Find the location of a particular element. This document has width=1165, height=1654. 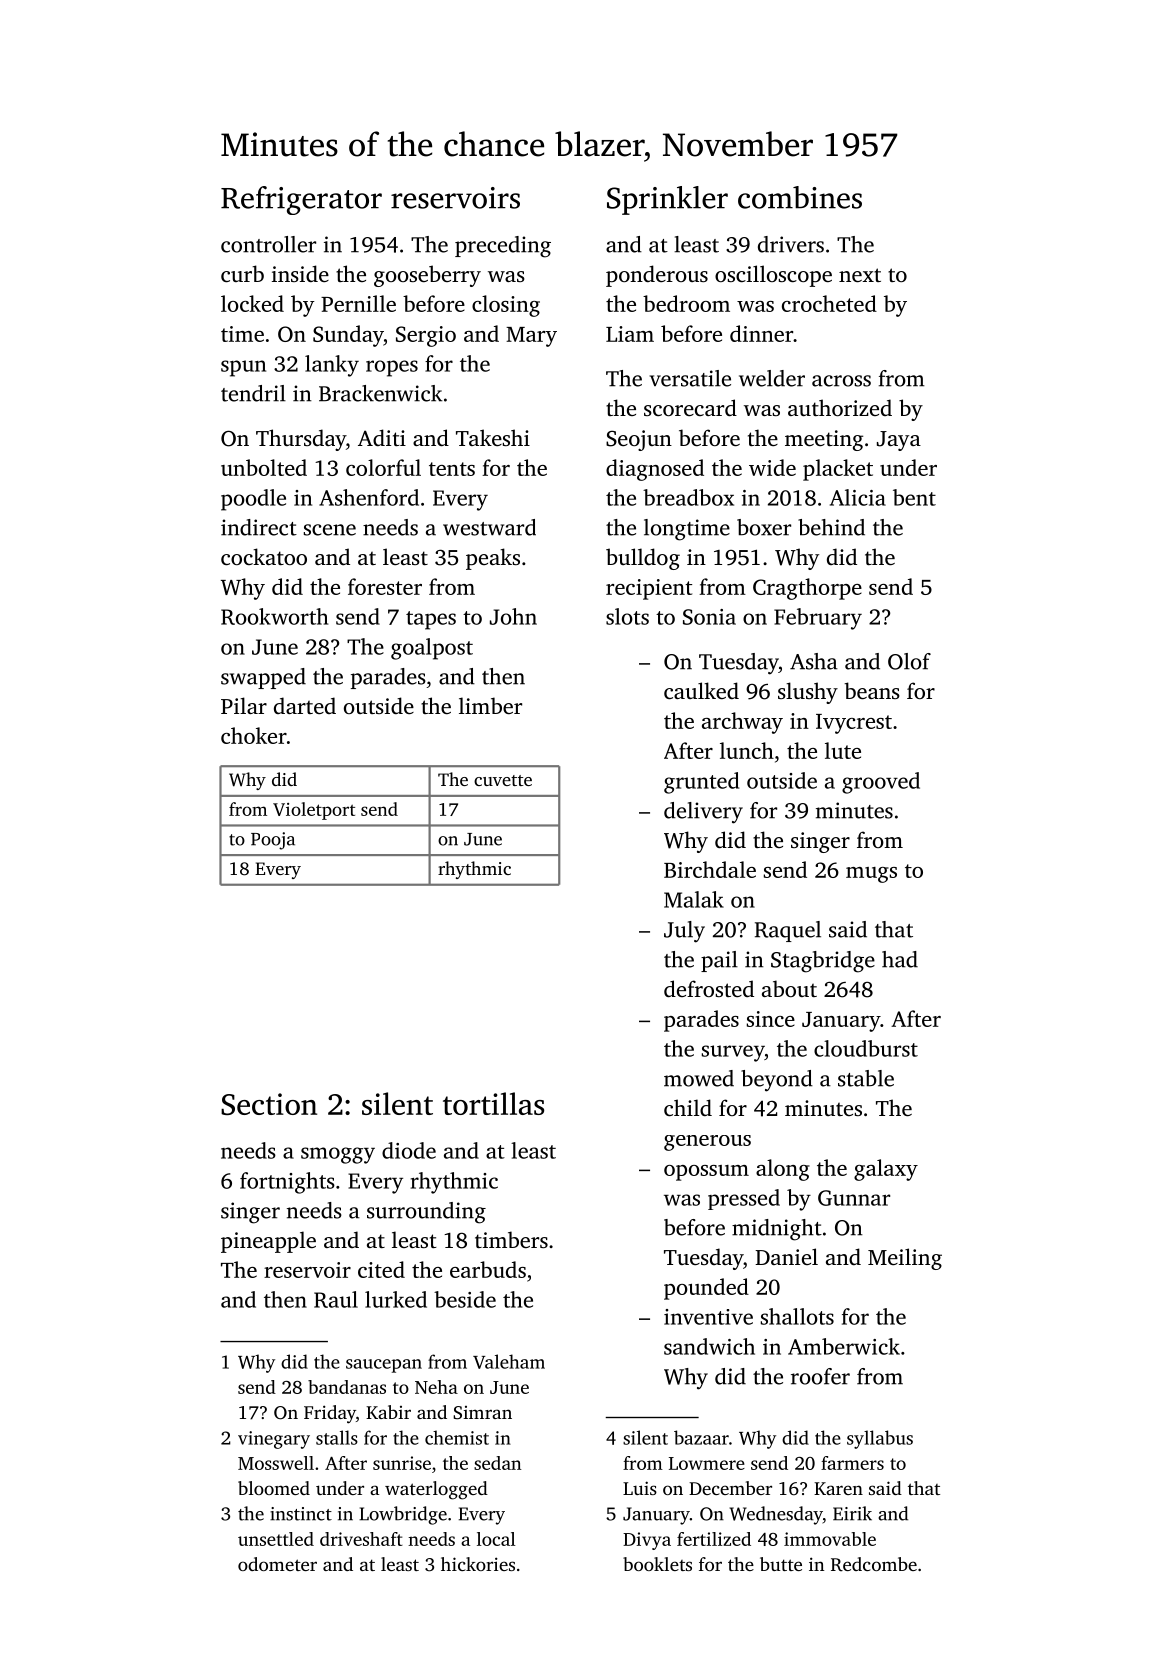

tortillas is located at coordinates (493, 1103).
